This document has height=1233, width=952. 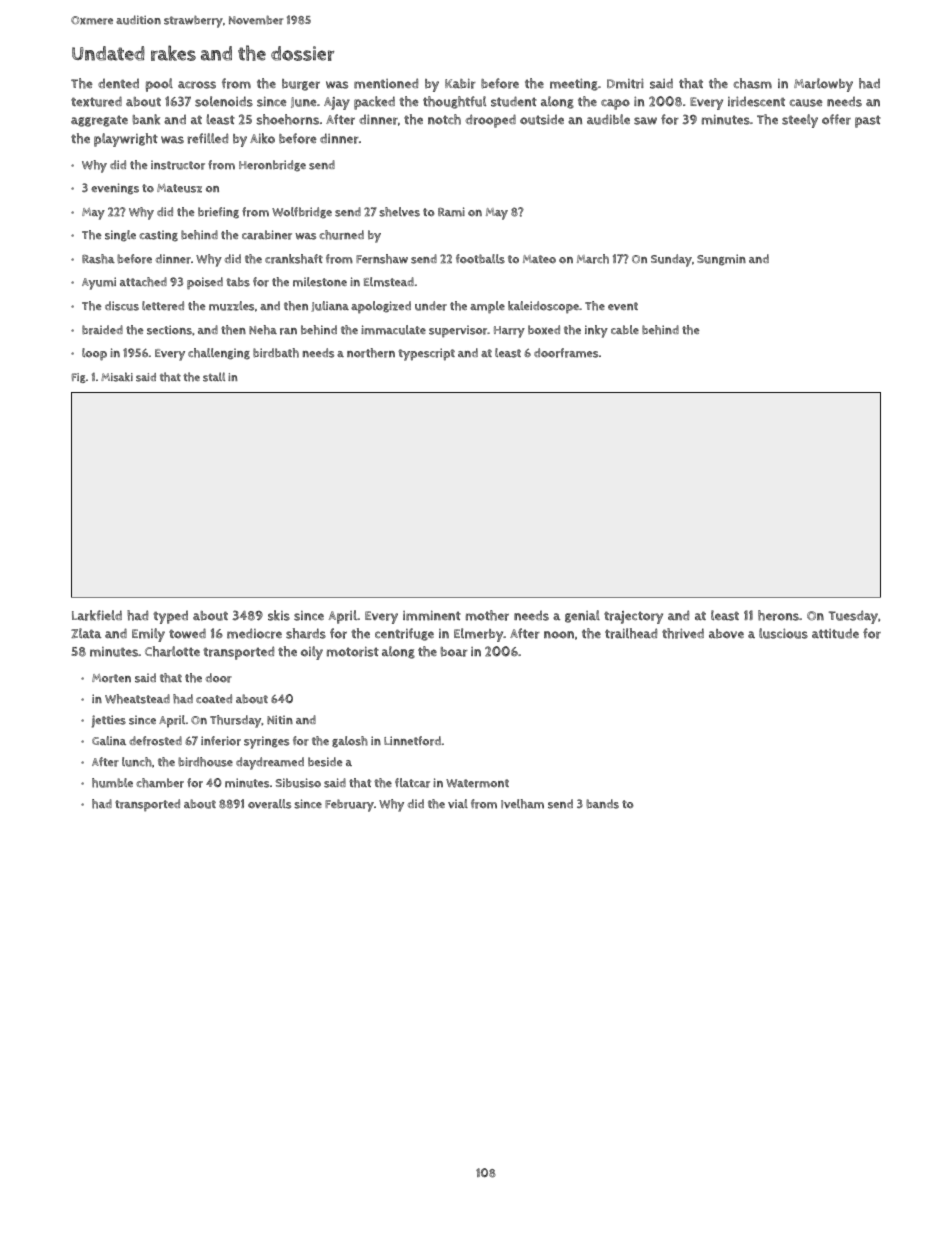 I want to click on Morten, so click(x=111, y=678).
